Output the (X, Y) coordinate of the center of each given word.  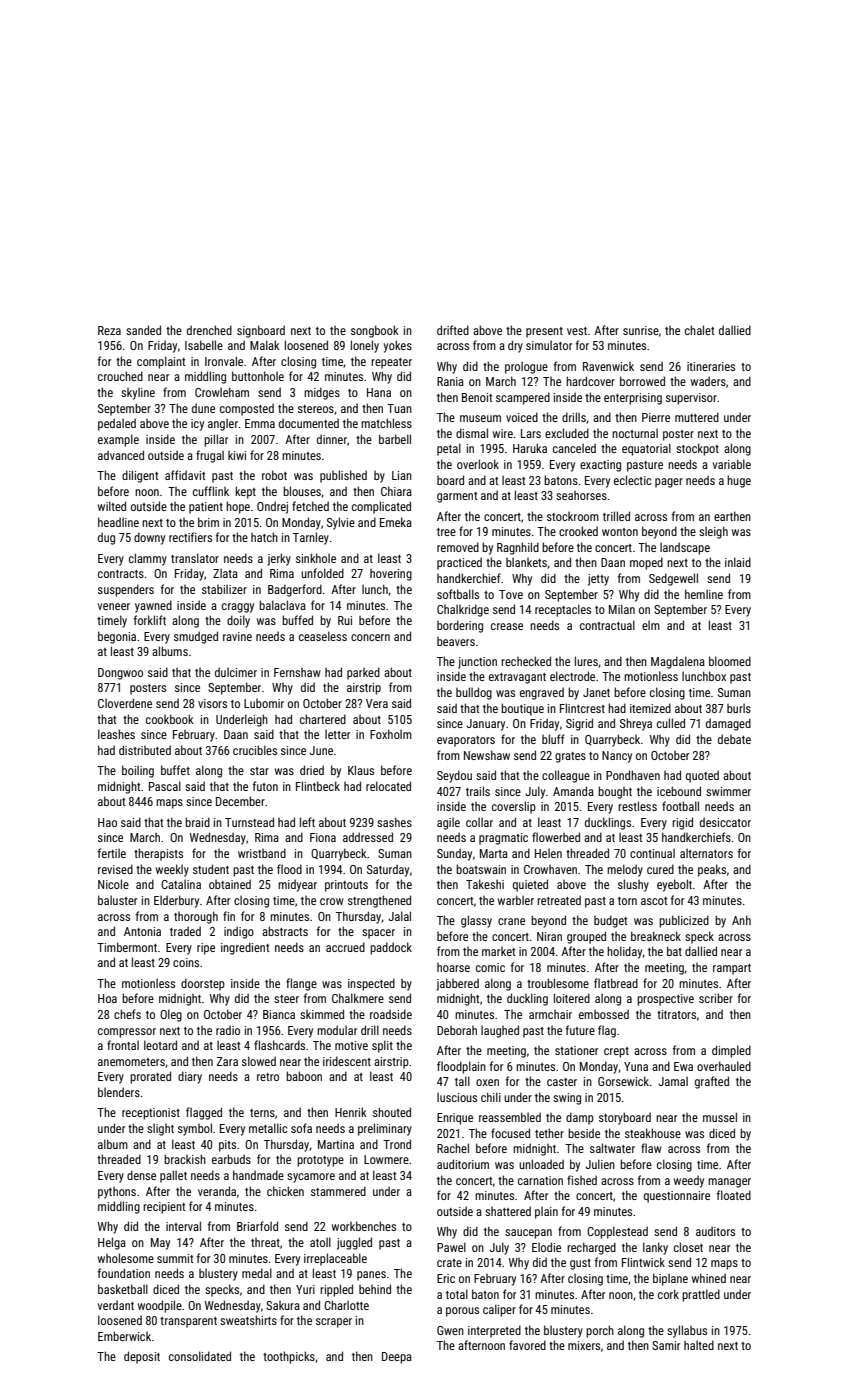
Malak (265, 345)
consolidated (200, 1356)
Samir (666, 1345)
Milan (622, 609)
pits (227, 1146)
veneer (114, 606)
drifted (453, 330)
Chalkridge (463, 610)
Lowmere (386, 1159)
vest (577, 331)
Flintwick (643, 1262)
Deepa (397, 1358)
